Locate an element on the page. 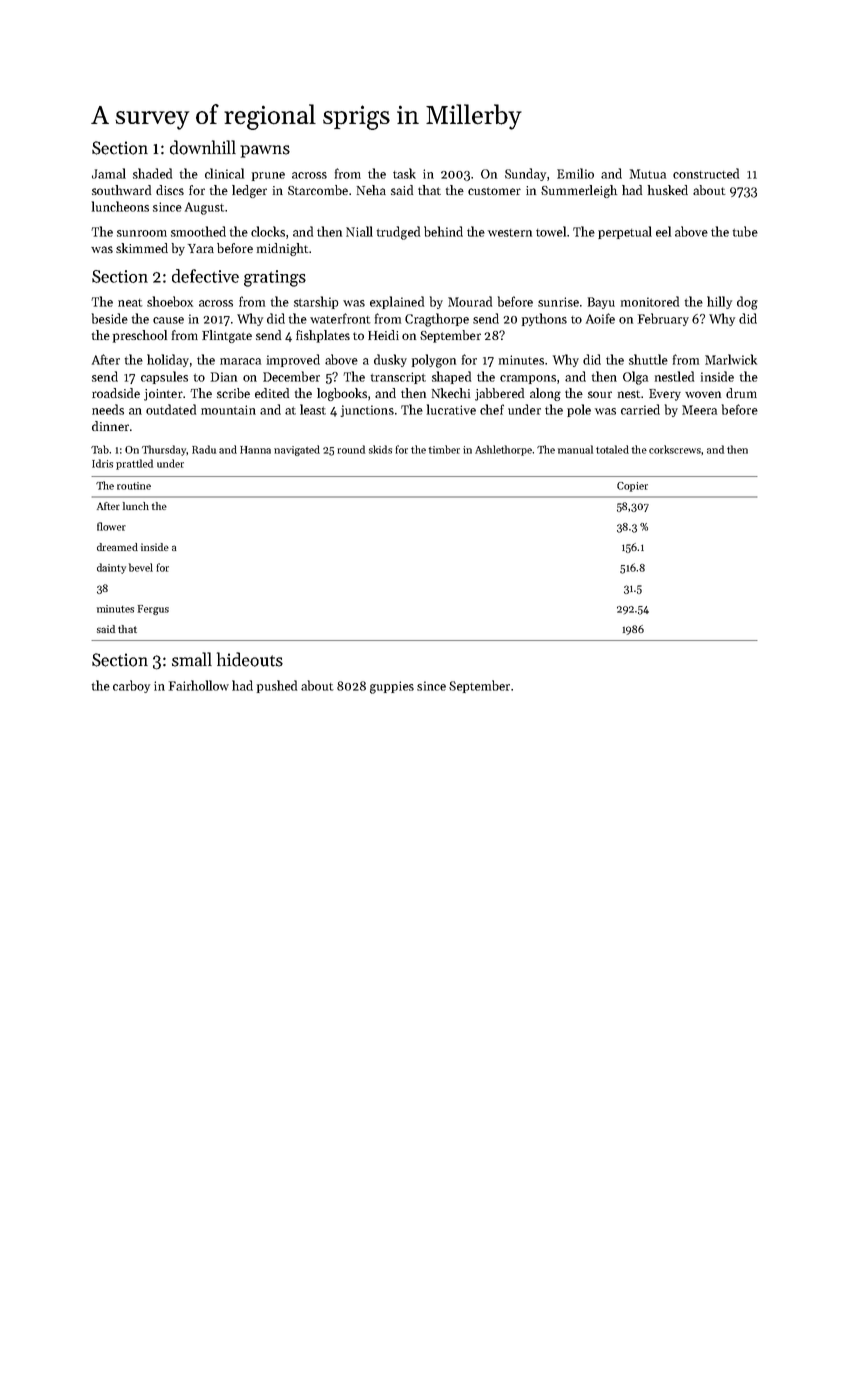  eel is located at coordinates (663, 231).
